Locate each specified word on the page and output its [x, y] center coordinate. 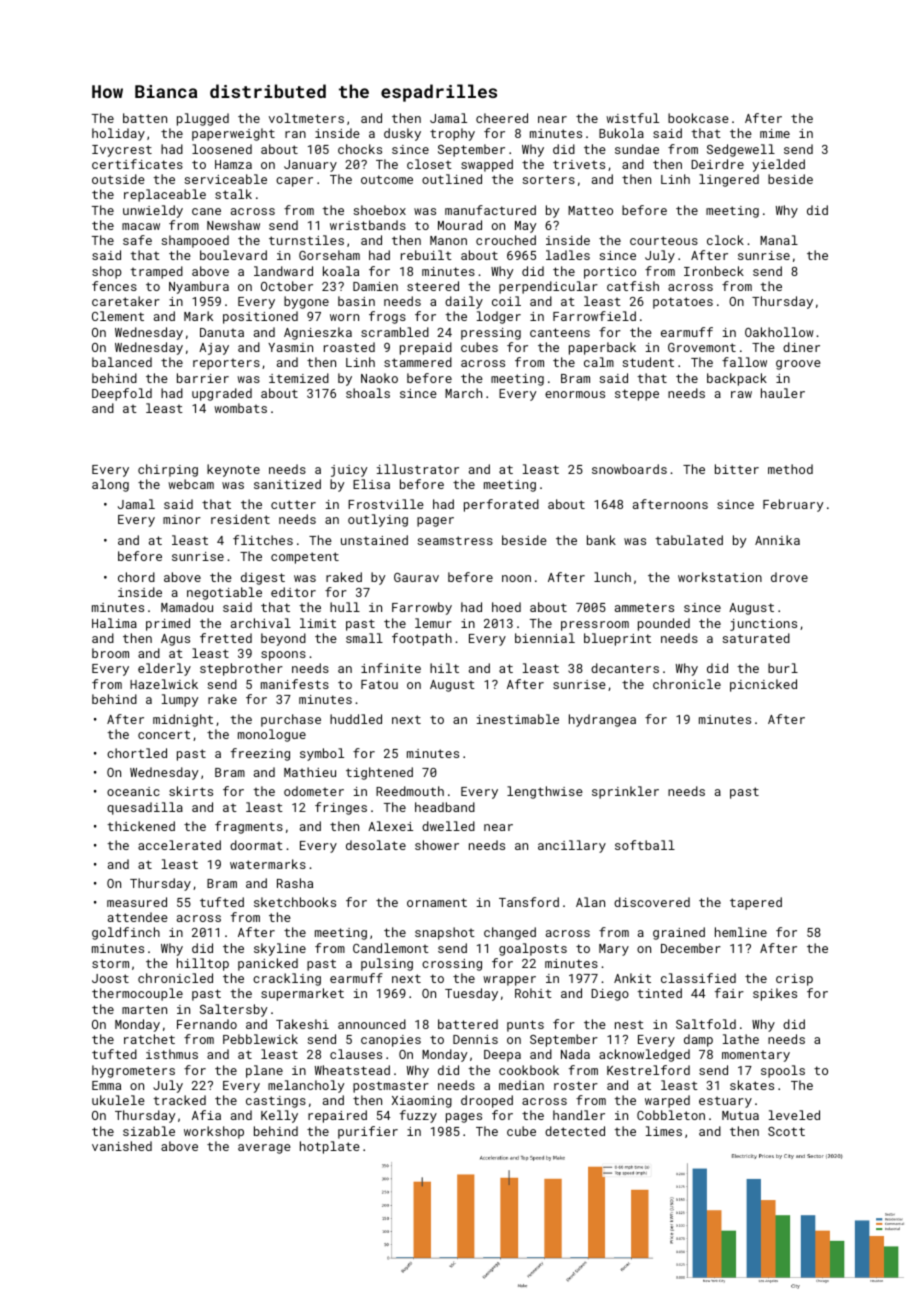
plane [264, 1071]
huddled [356, 719]
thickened [141, 826]
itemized [299, 378]
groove [798, 365]
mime [775, 133]
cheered [502, 118]
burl [783, 668]
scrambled [395, 332]
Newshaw [233, 225]
